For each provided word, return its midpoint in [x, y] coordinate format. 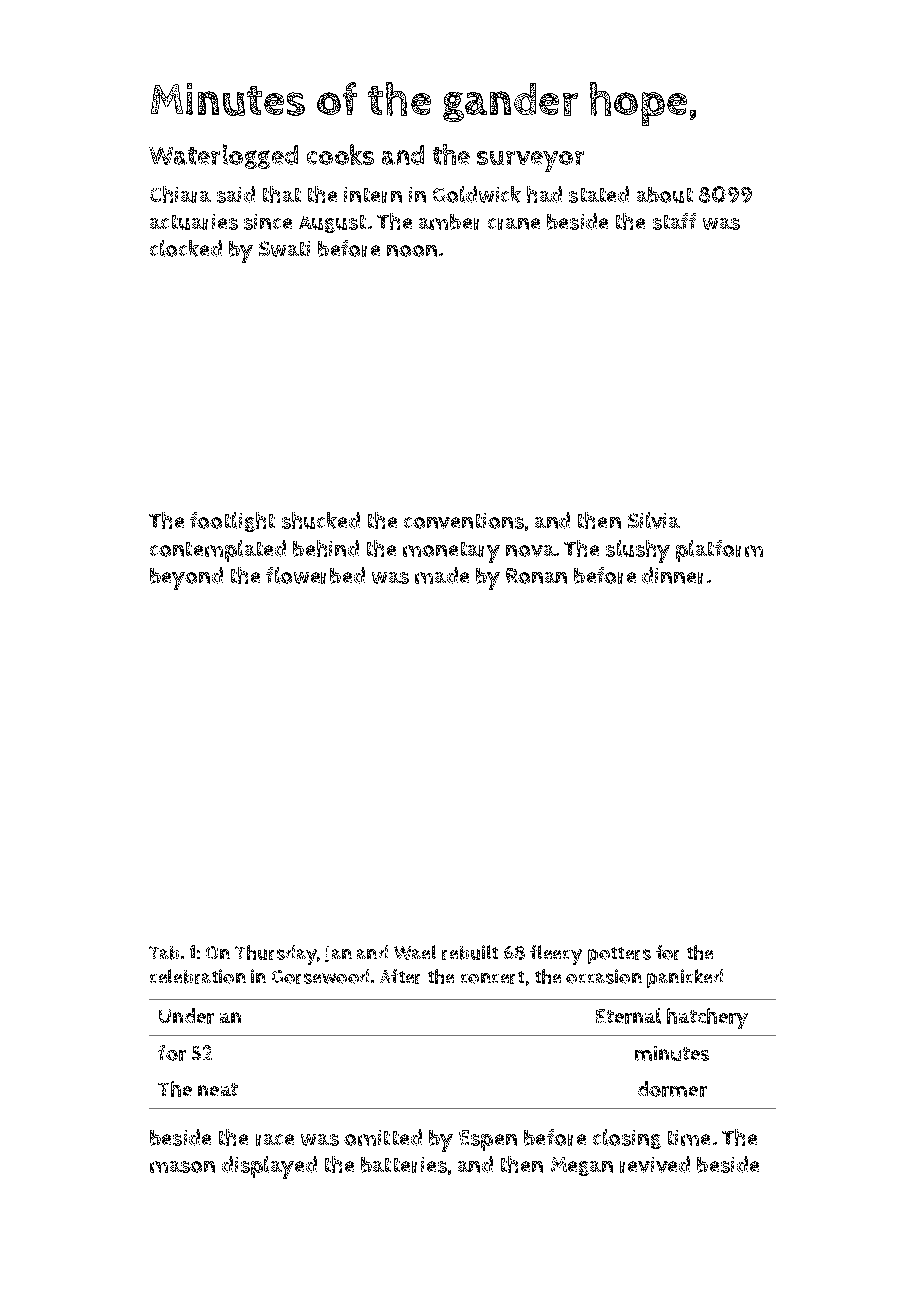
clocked [186, 248]
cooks [340, 154]
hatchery [707, 1018]
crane [514, 224]
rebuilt [470, 952]
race [275, 1140]
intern [373, 195]
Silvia [654, 520]
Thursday [276, 955]
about [665, 195]
